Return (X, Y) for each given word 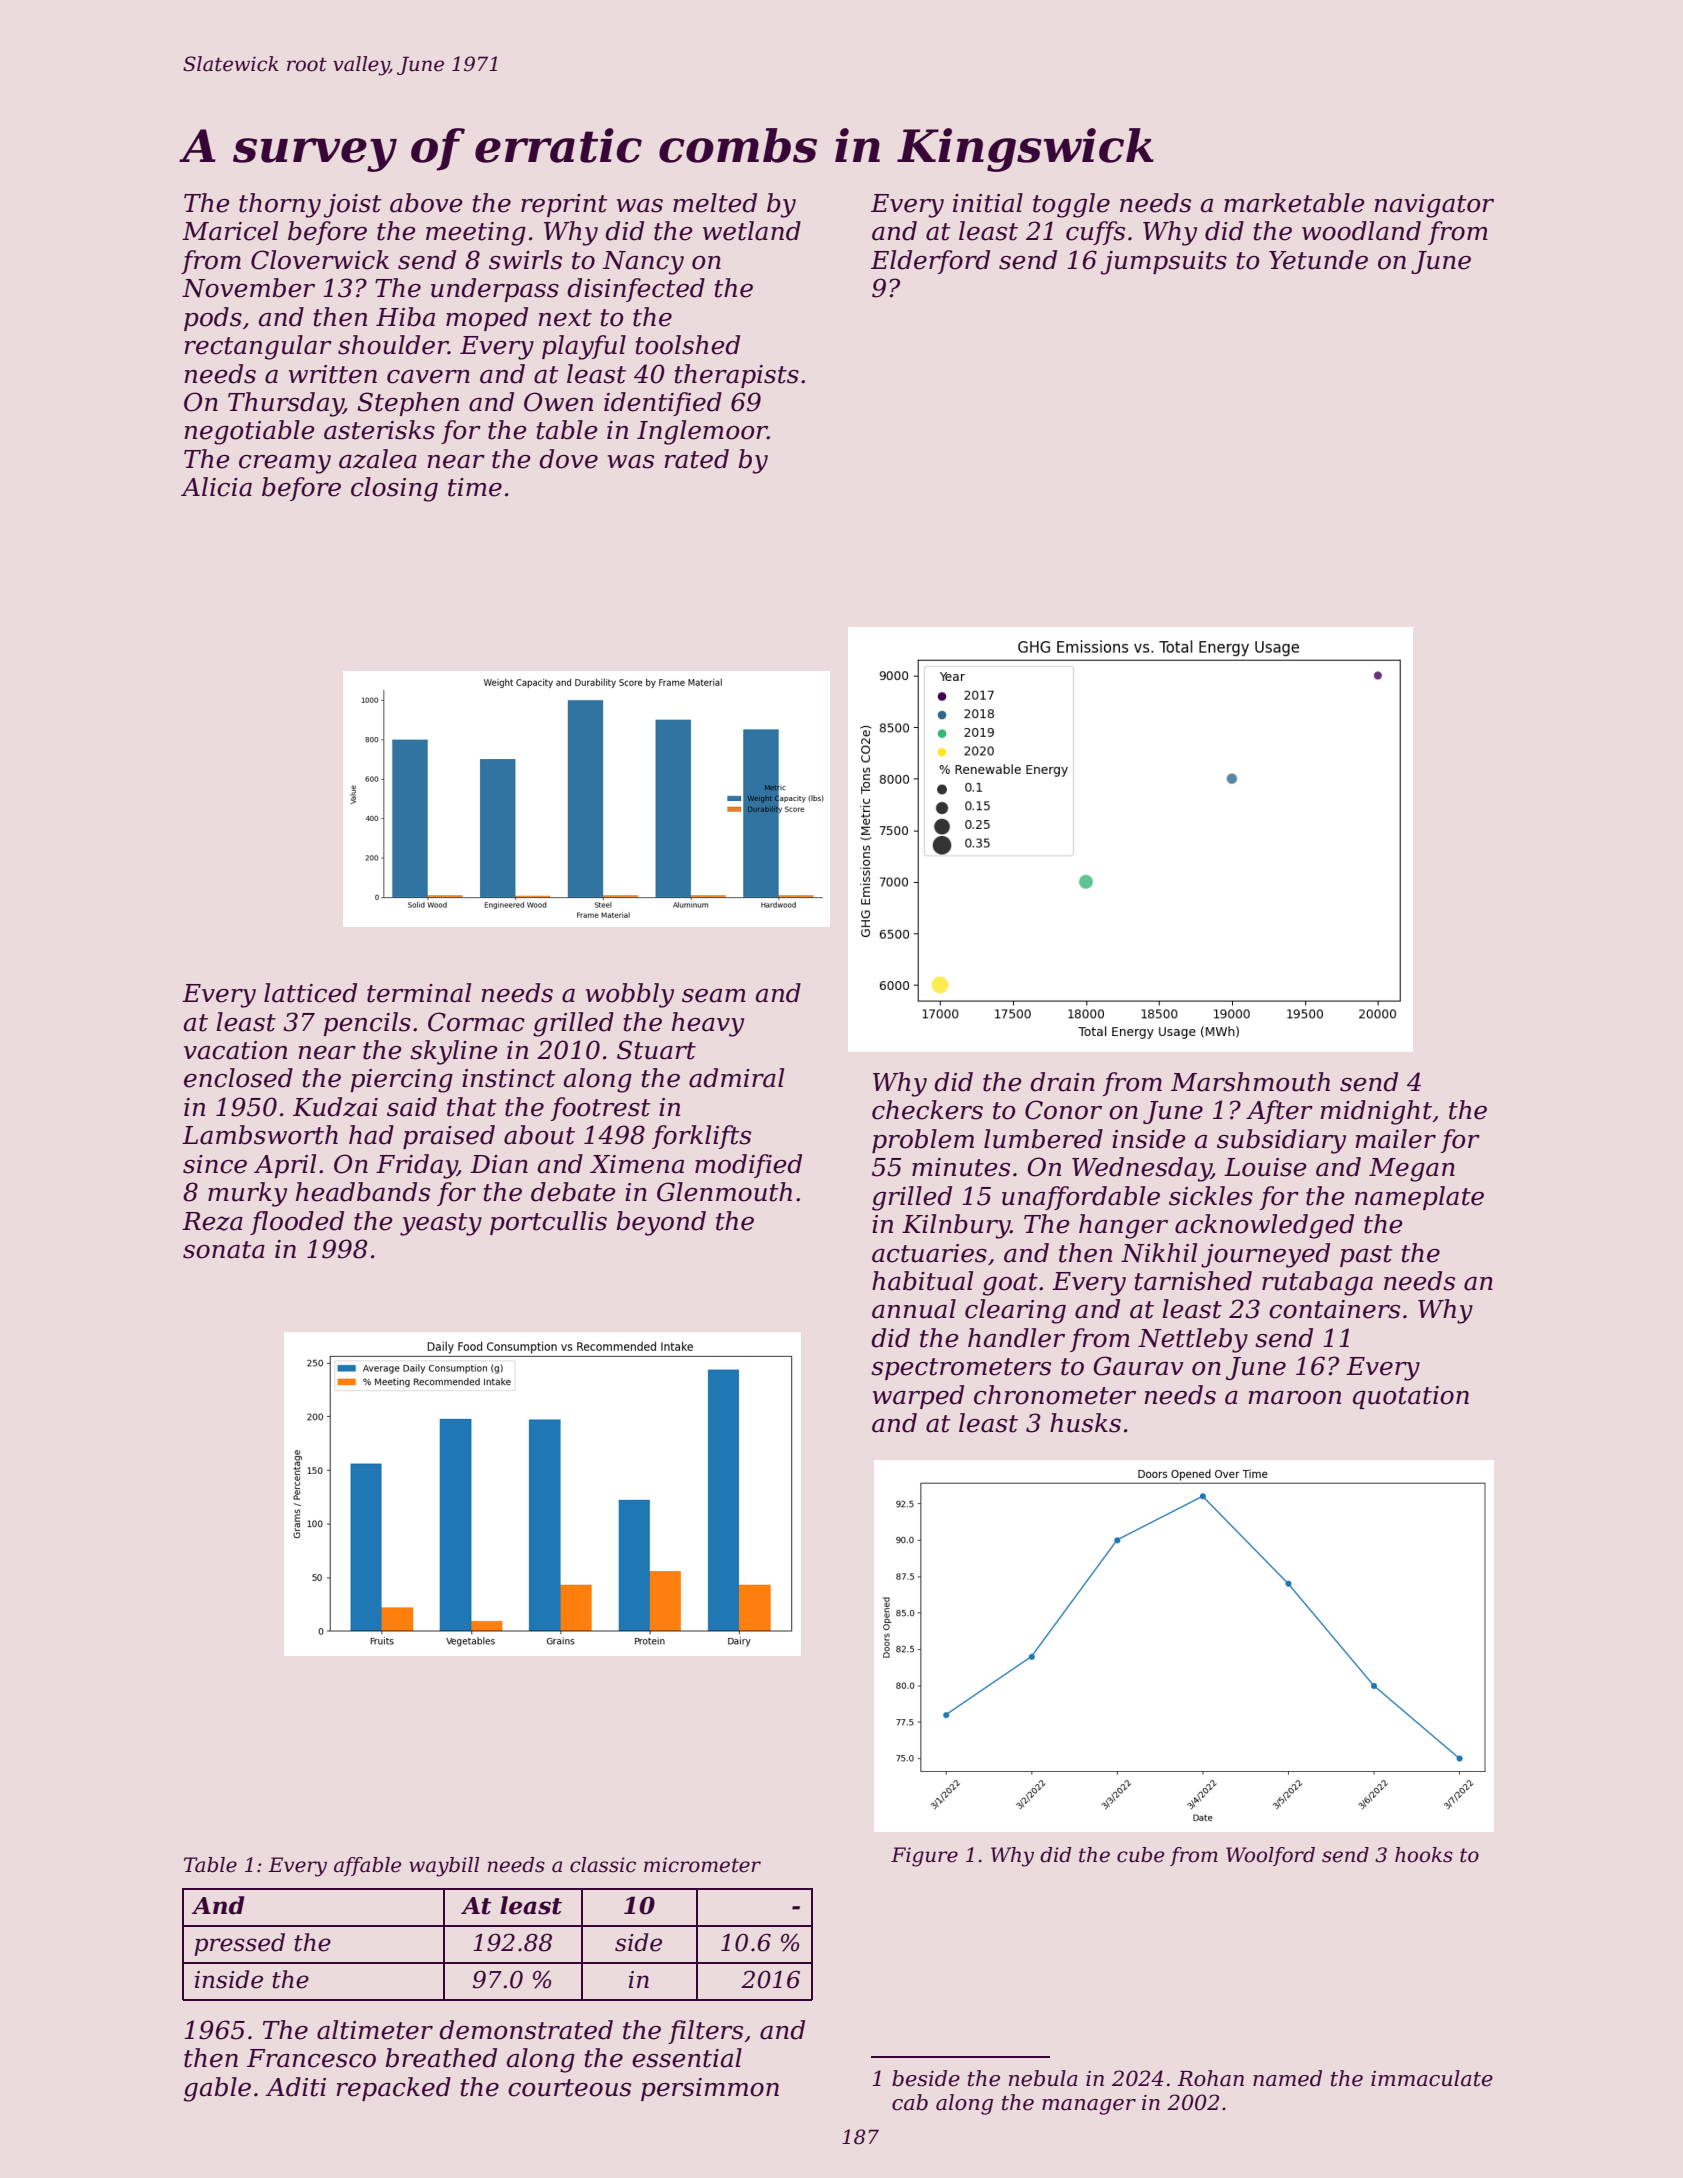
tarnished (1193, 1281)
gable (217, 2089)
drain (1062, 1082)
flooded (297, 1223)
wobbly (630, 995)
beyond (661, 1223)
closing (394, 489)
